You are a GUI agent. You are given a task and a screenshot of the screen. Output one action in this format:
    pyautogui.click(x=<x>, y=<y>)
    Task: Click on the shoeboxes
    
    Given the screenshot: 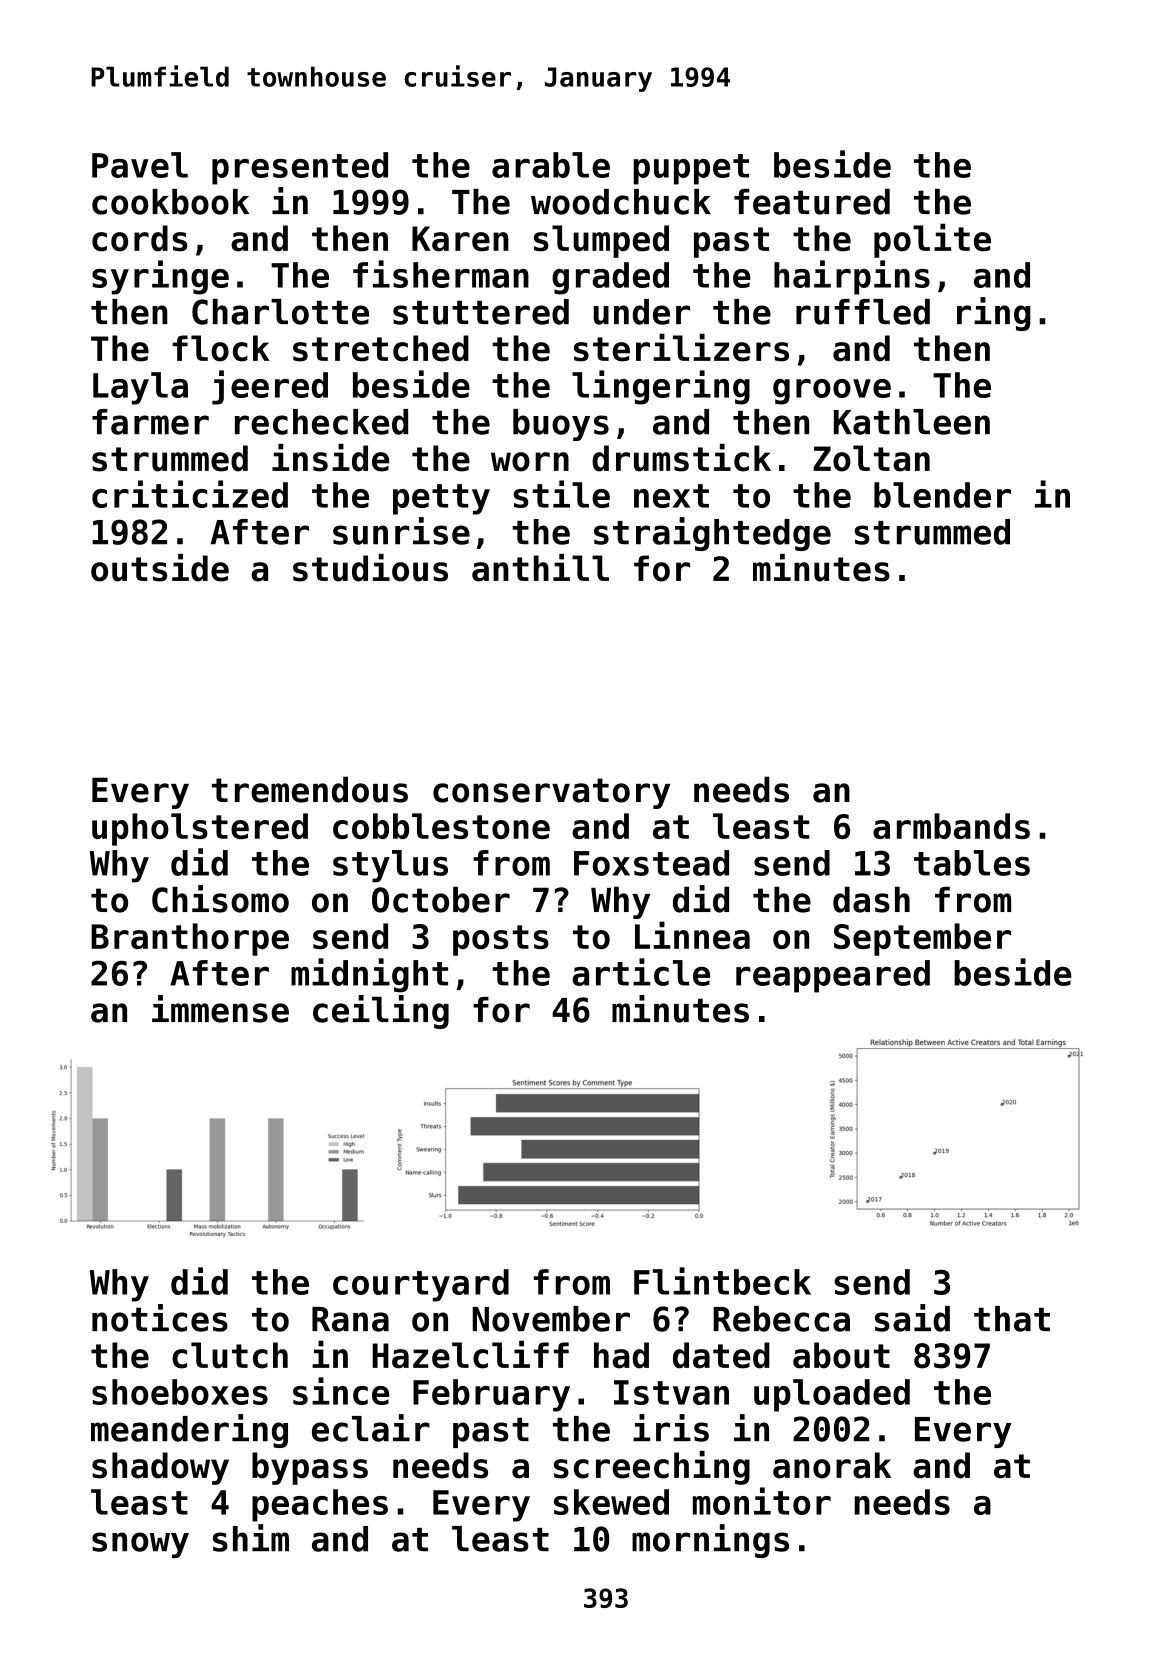 What is the action you would take?
    pyautogui.click(x=180, y=1392)
